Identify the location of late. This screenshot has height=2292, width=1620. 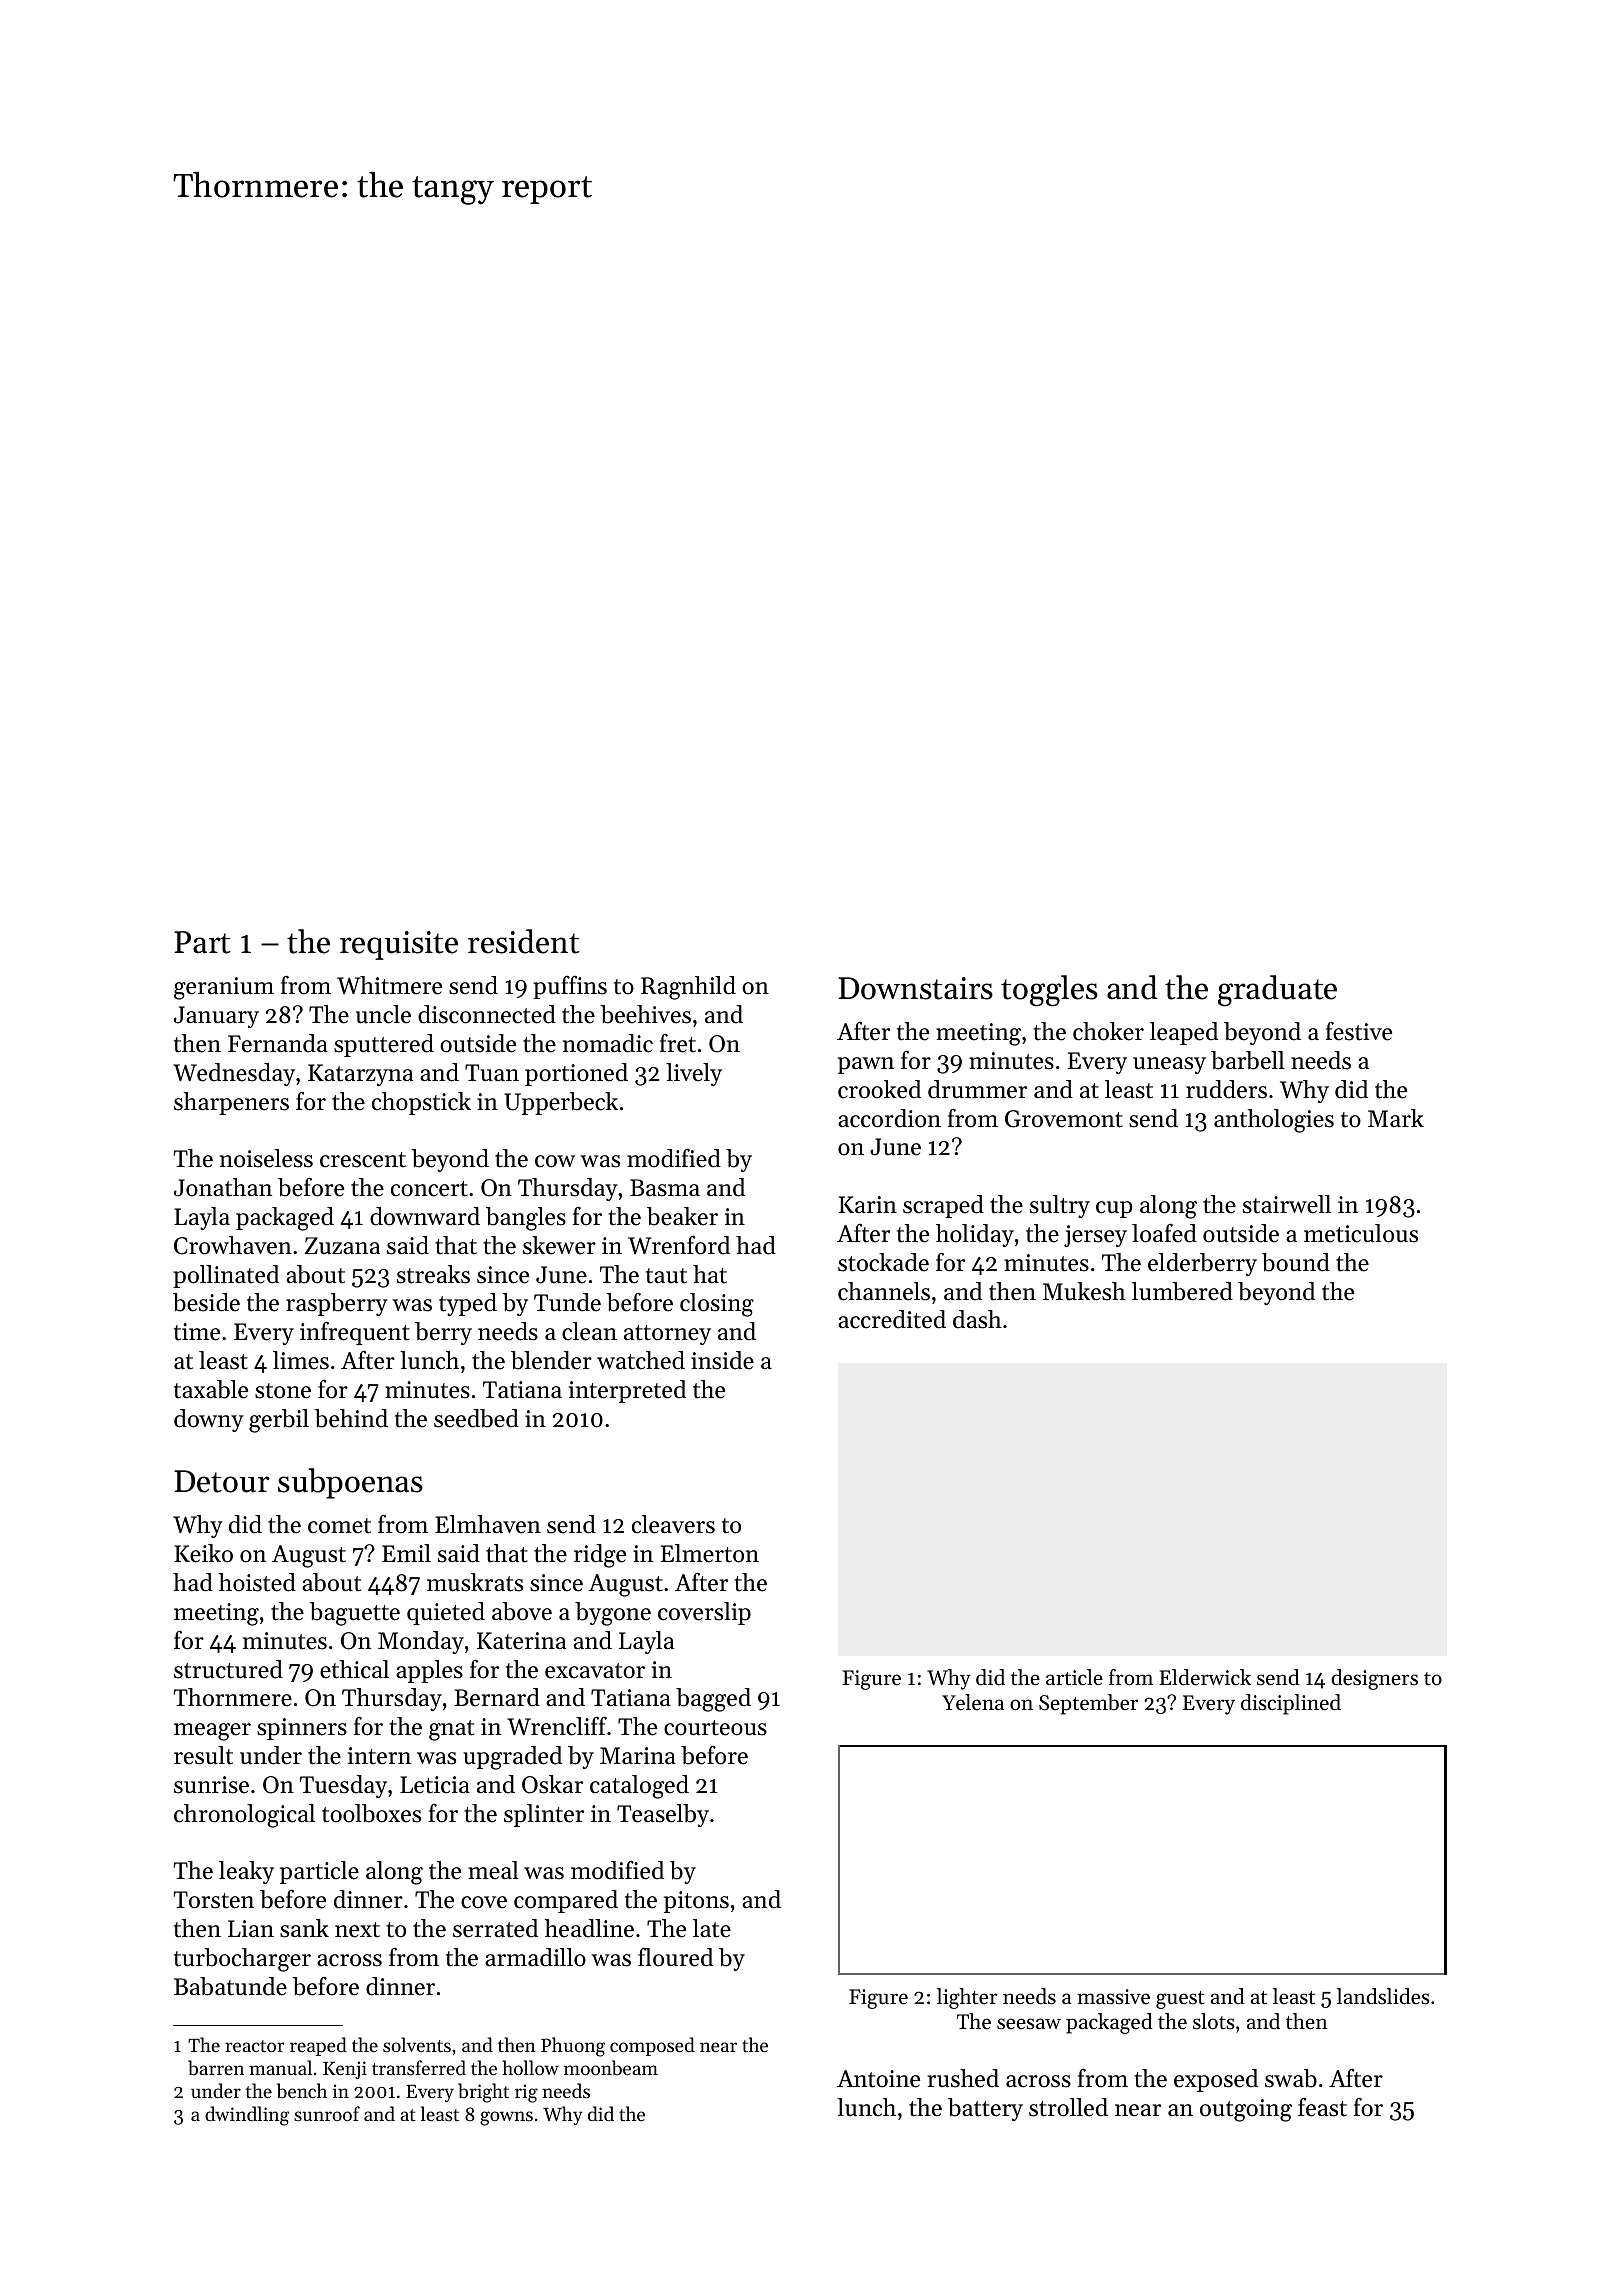
(712, 1928).
